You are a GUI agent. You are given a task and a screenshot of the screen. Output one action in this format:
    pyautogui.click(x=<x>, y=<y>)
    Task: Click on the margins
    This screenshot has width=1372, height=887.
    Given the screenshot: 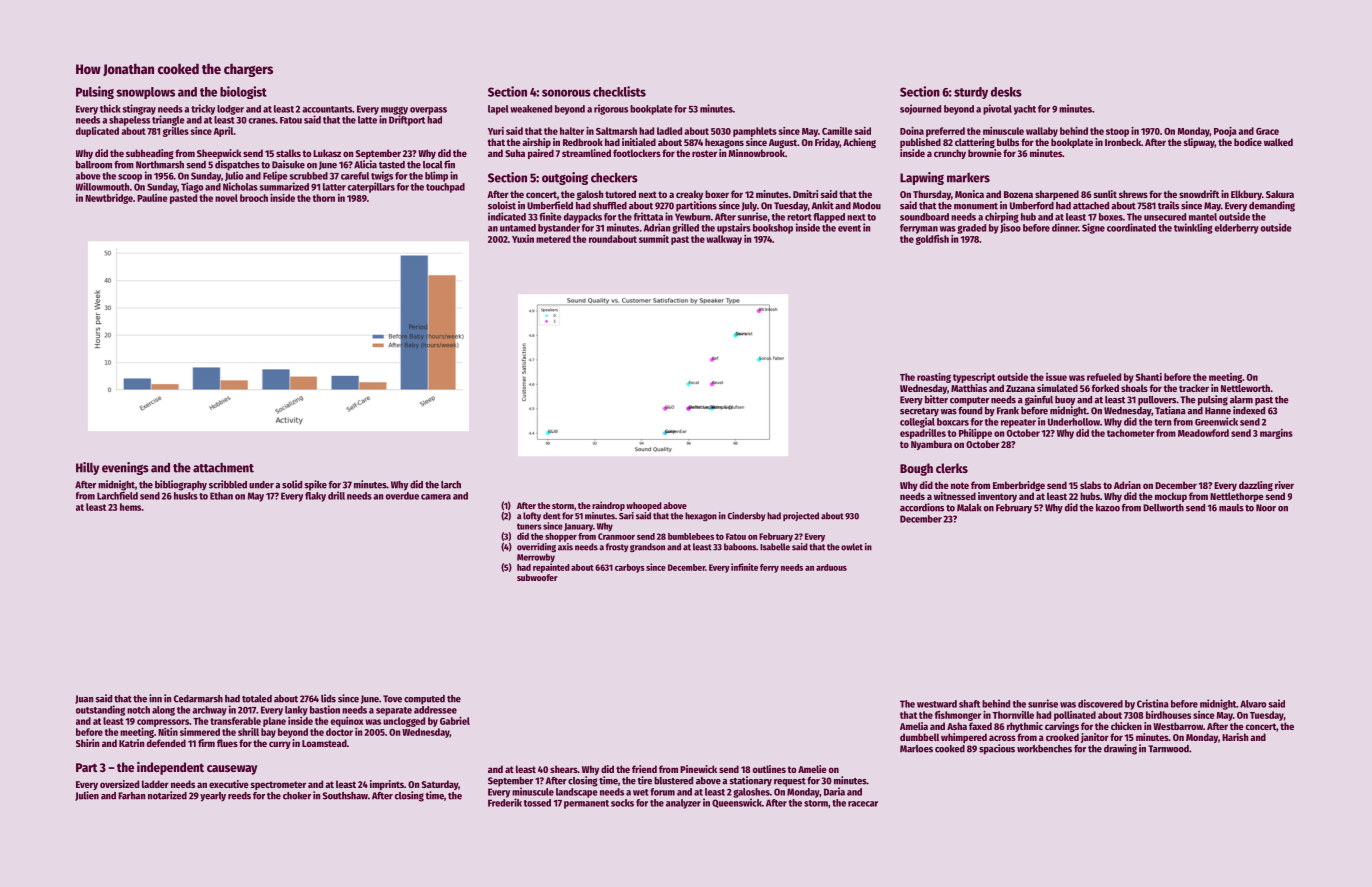 What is the action you would take?
    pyautogui.click(x=1276, y=434)
